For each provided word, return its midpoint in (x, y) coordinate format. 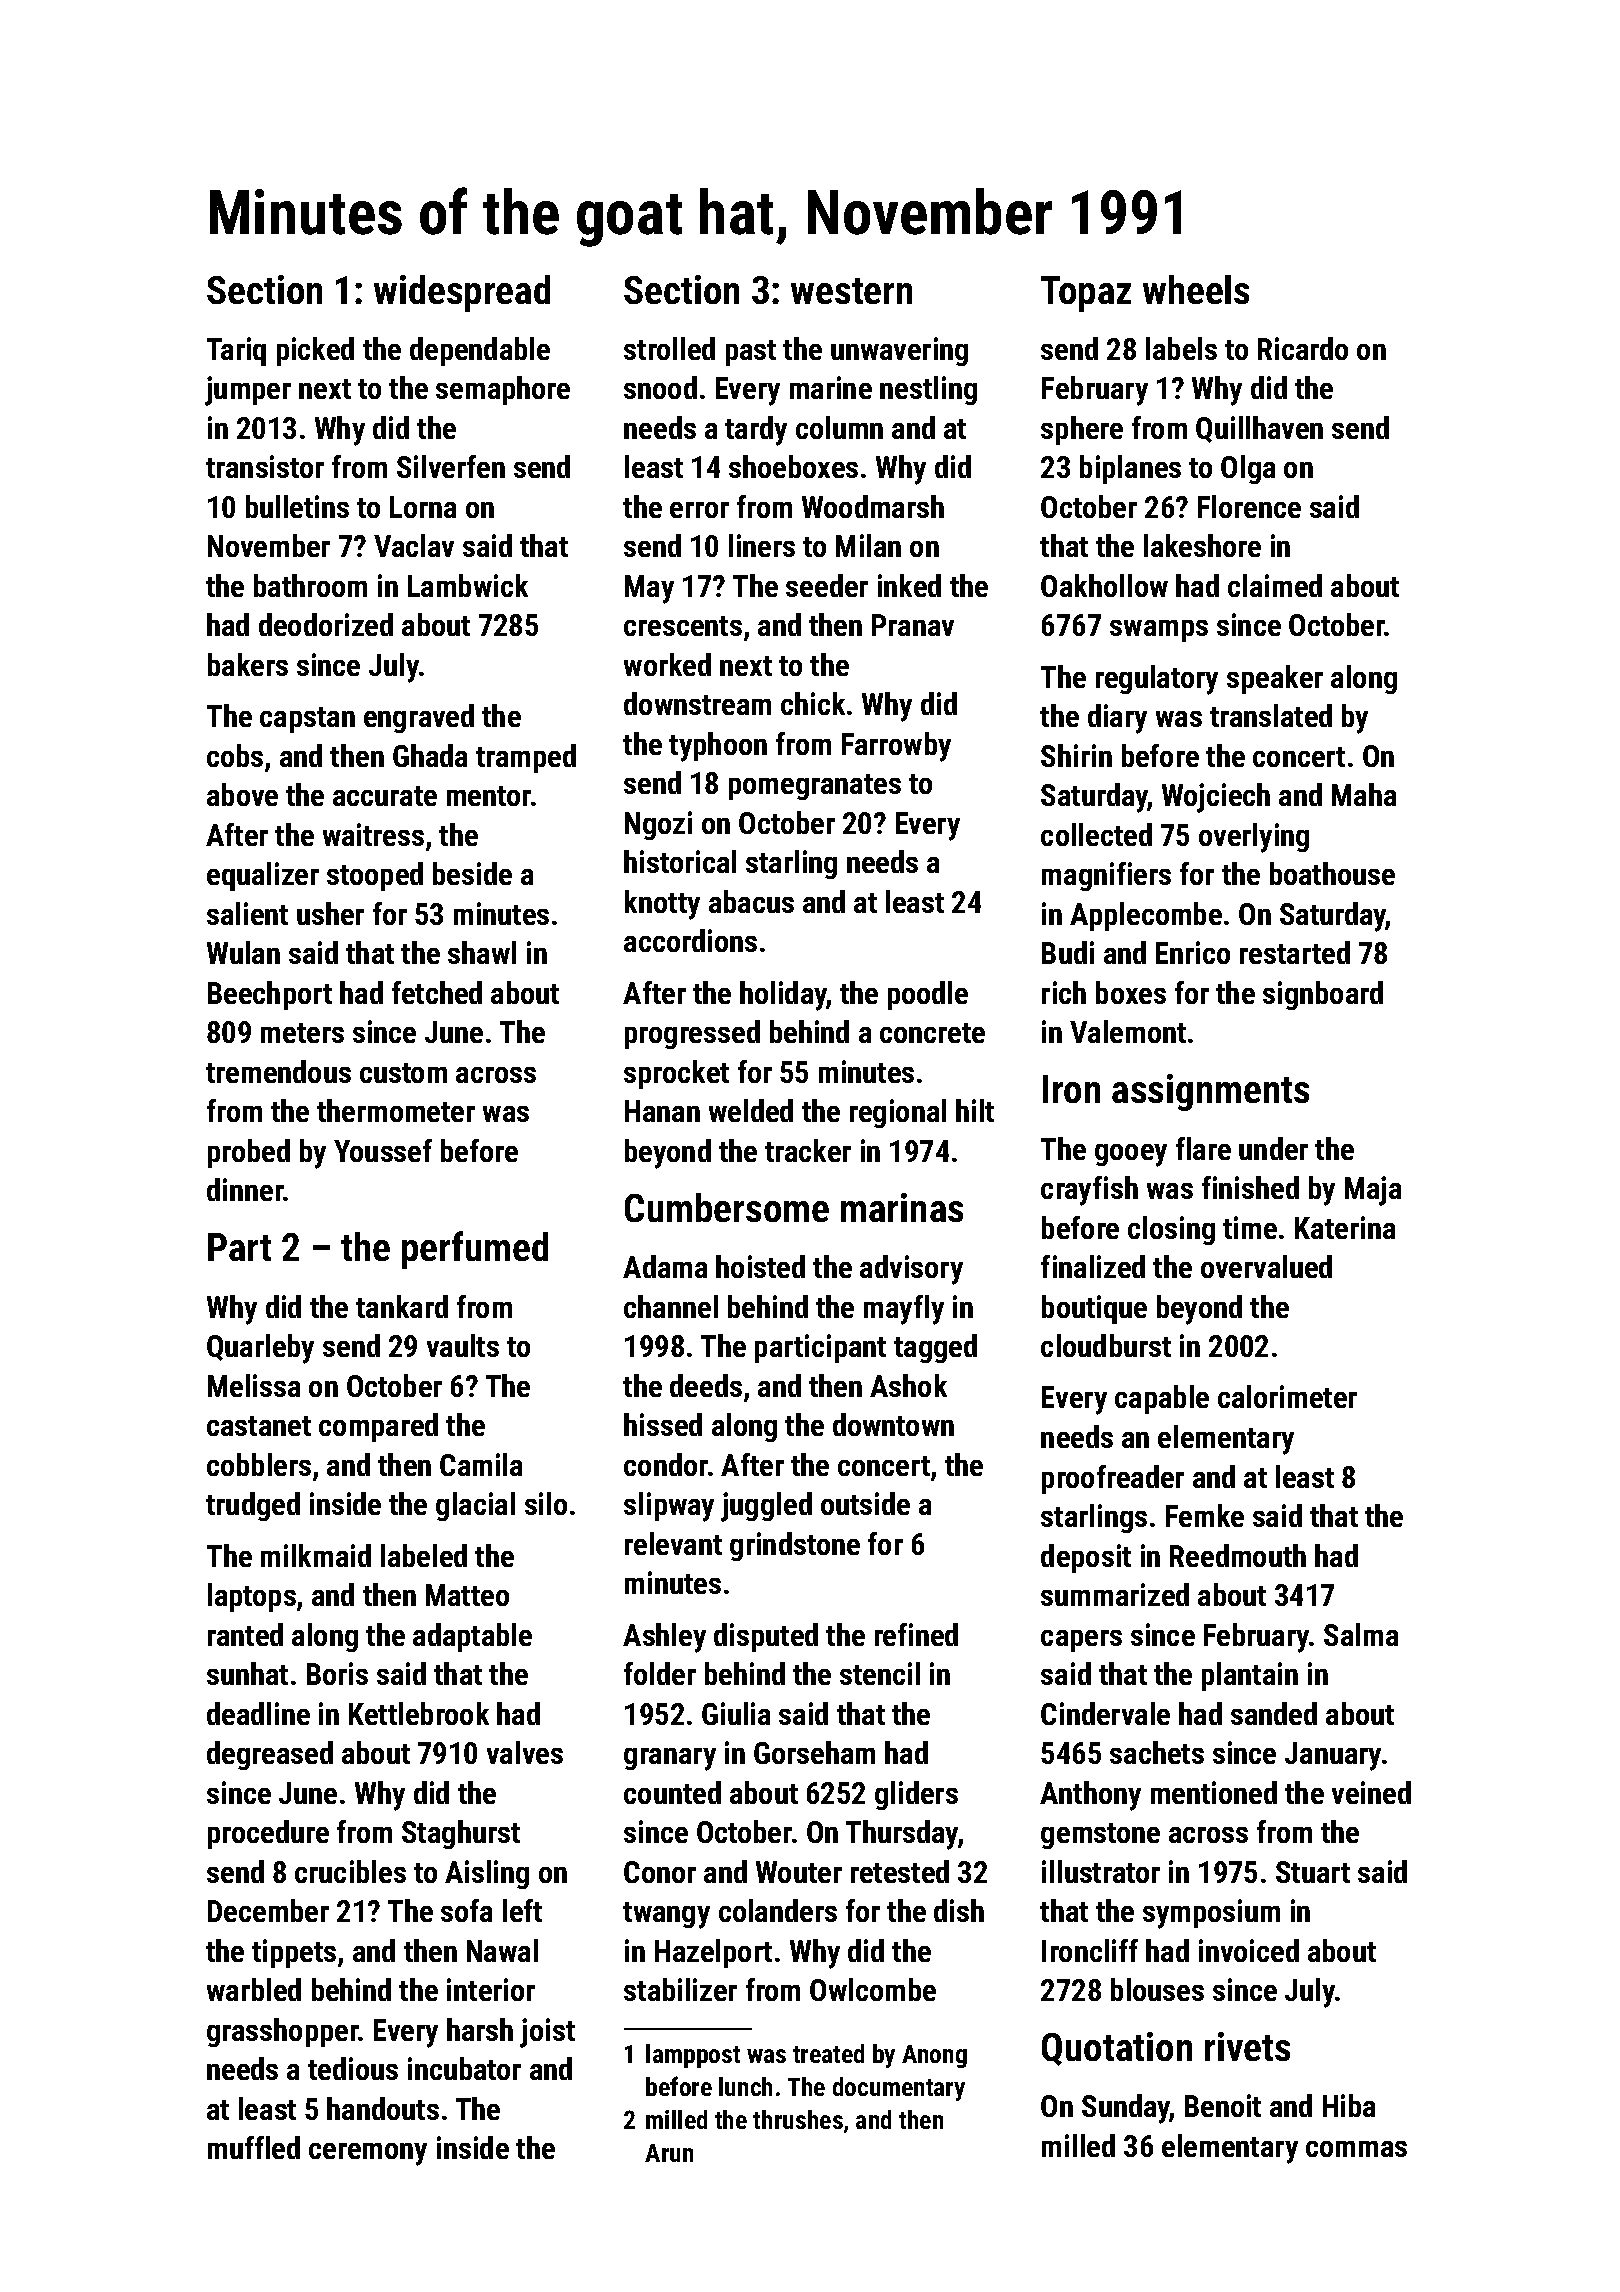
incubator (464, 2068)
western (851, 291)
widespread (462, 293)
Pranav (913, 625)
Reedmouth (1238, 1555)
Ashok (908, 1385)
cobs (235, 755)
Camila (481, 1464)
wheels (1196, 289)
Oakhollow (1104, 585)
